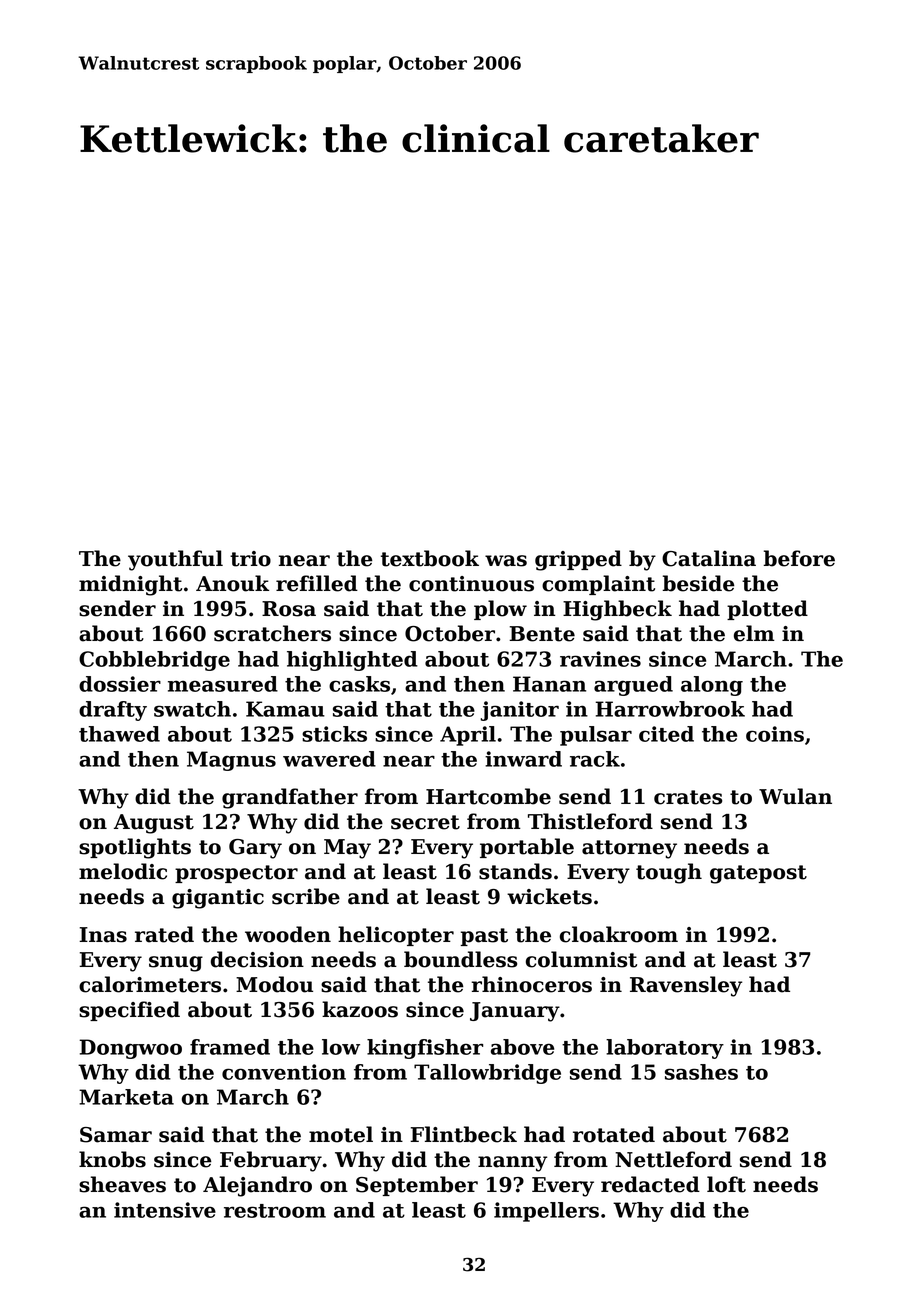  I want to click on beside, so click(699, 583).
